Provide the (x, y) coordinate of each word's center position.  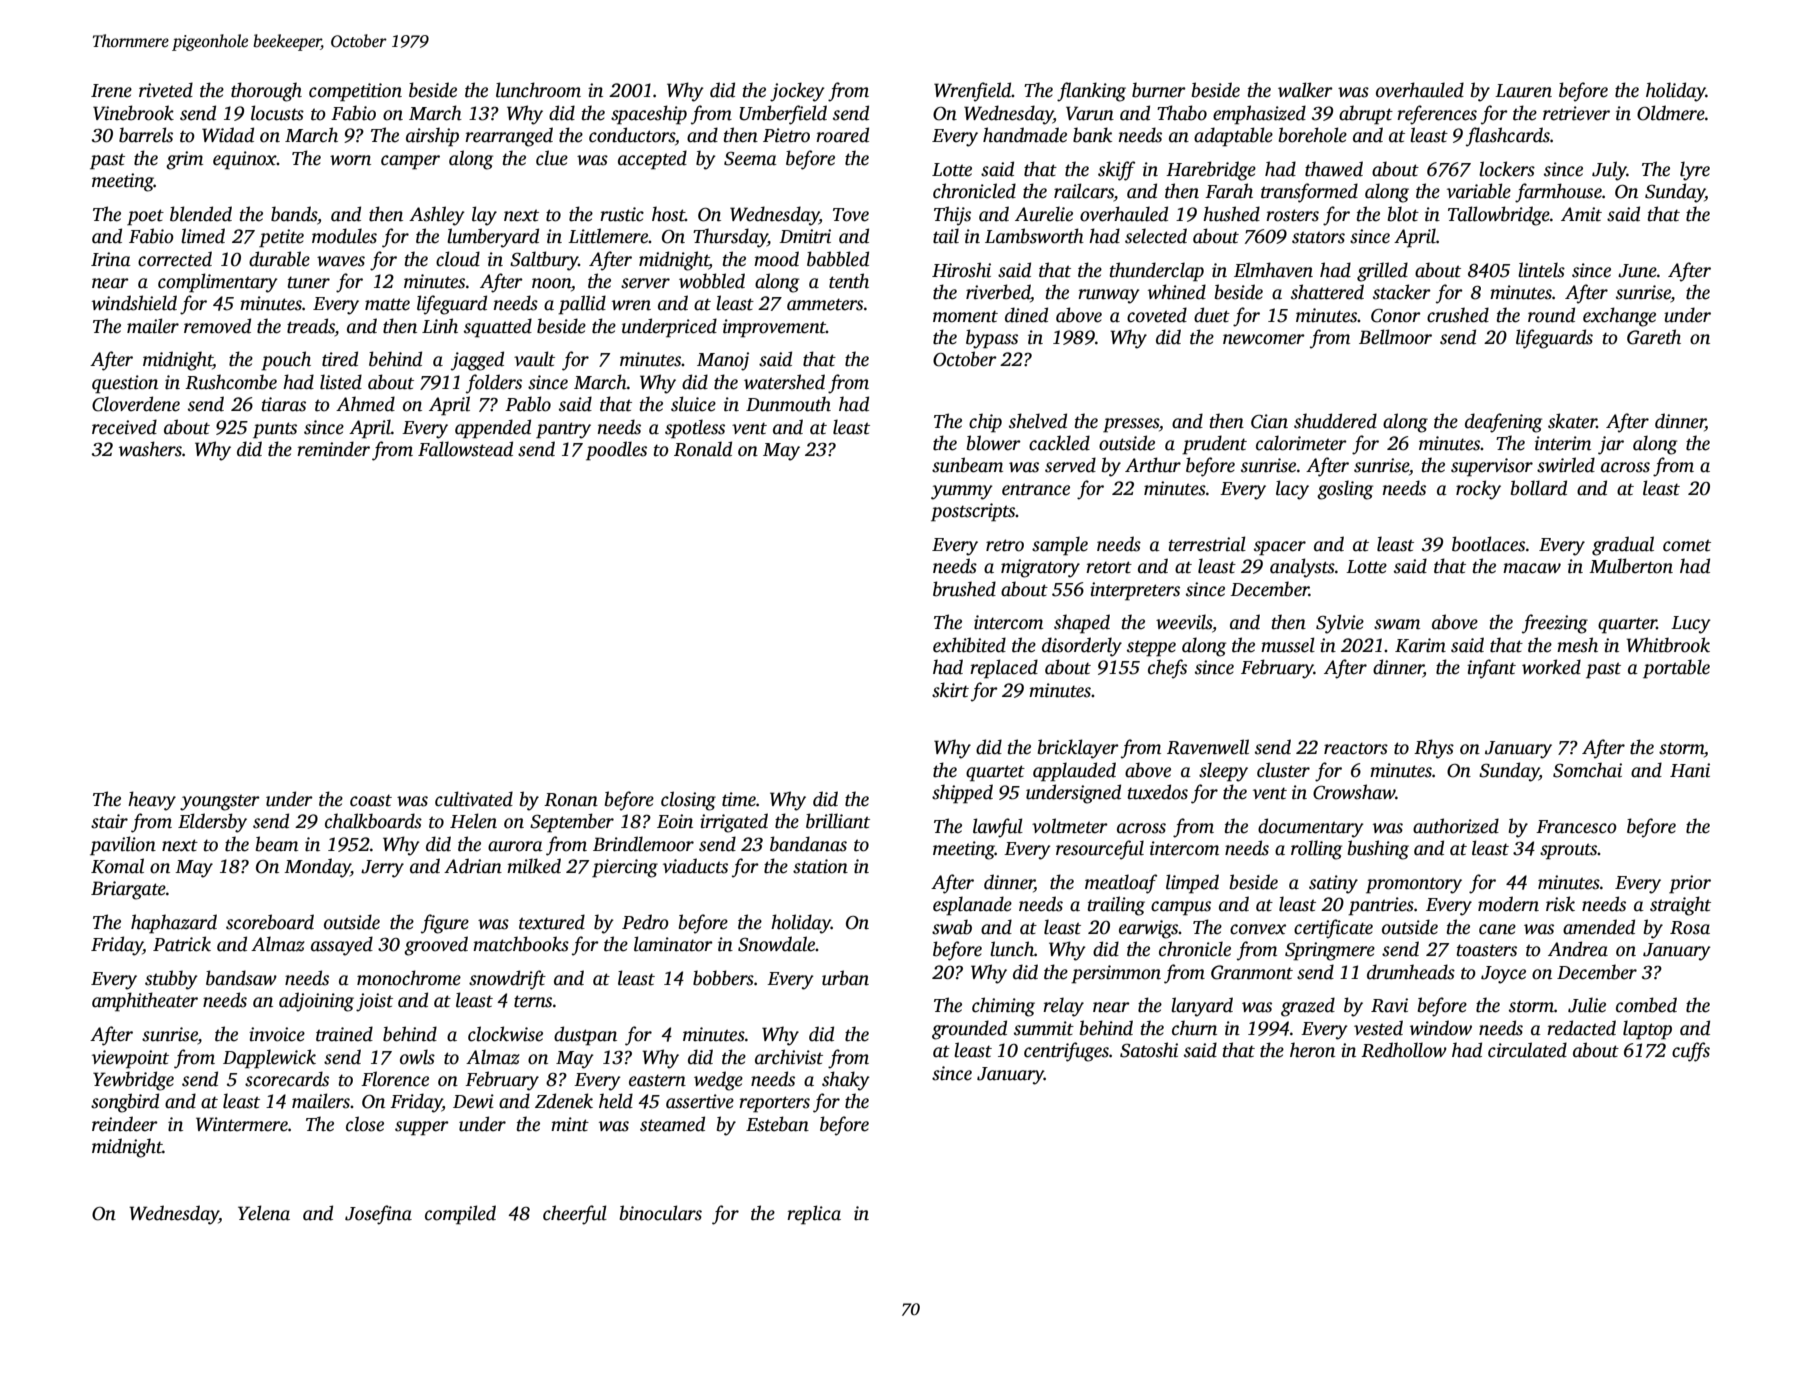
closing (688, 801)
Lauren (1523, 91)
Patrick (182, 944)
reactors (1356, 748)
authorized (1456, 826)
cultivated (474, 799)
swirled (1566, 465)
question (125, 384)
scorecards (287, 1079)
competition (355, 92)
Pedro (645, 922)
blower (994, 443)
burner (1159, 90)
